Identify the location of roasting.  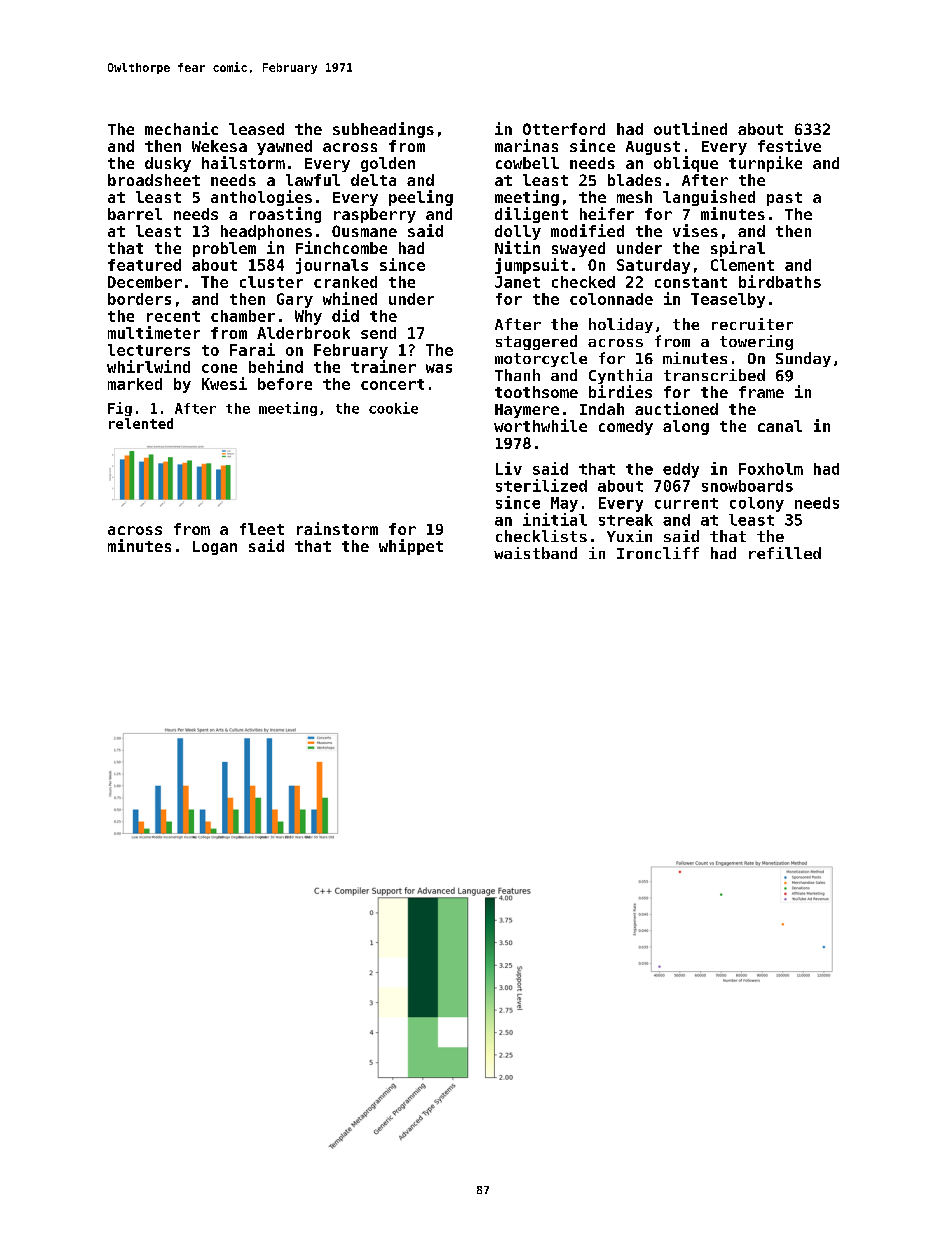
(285, 215).
